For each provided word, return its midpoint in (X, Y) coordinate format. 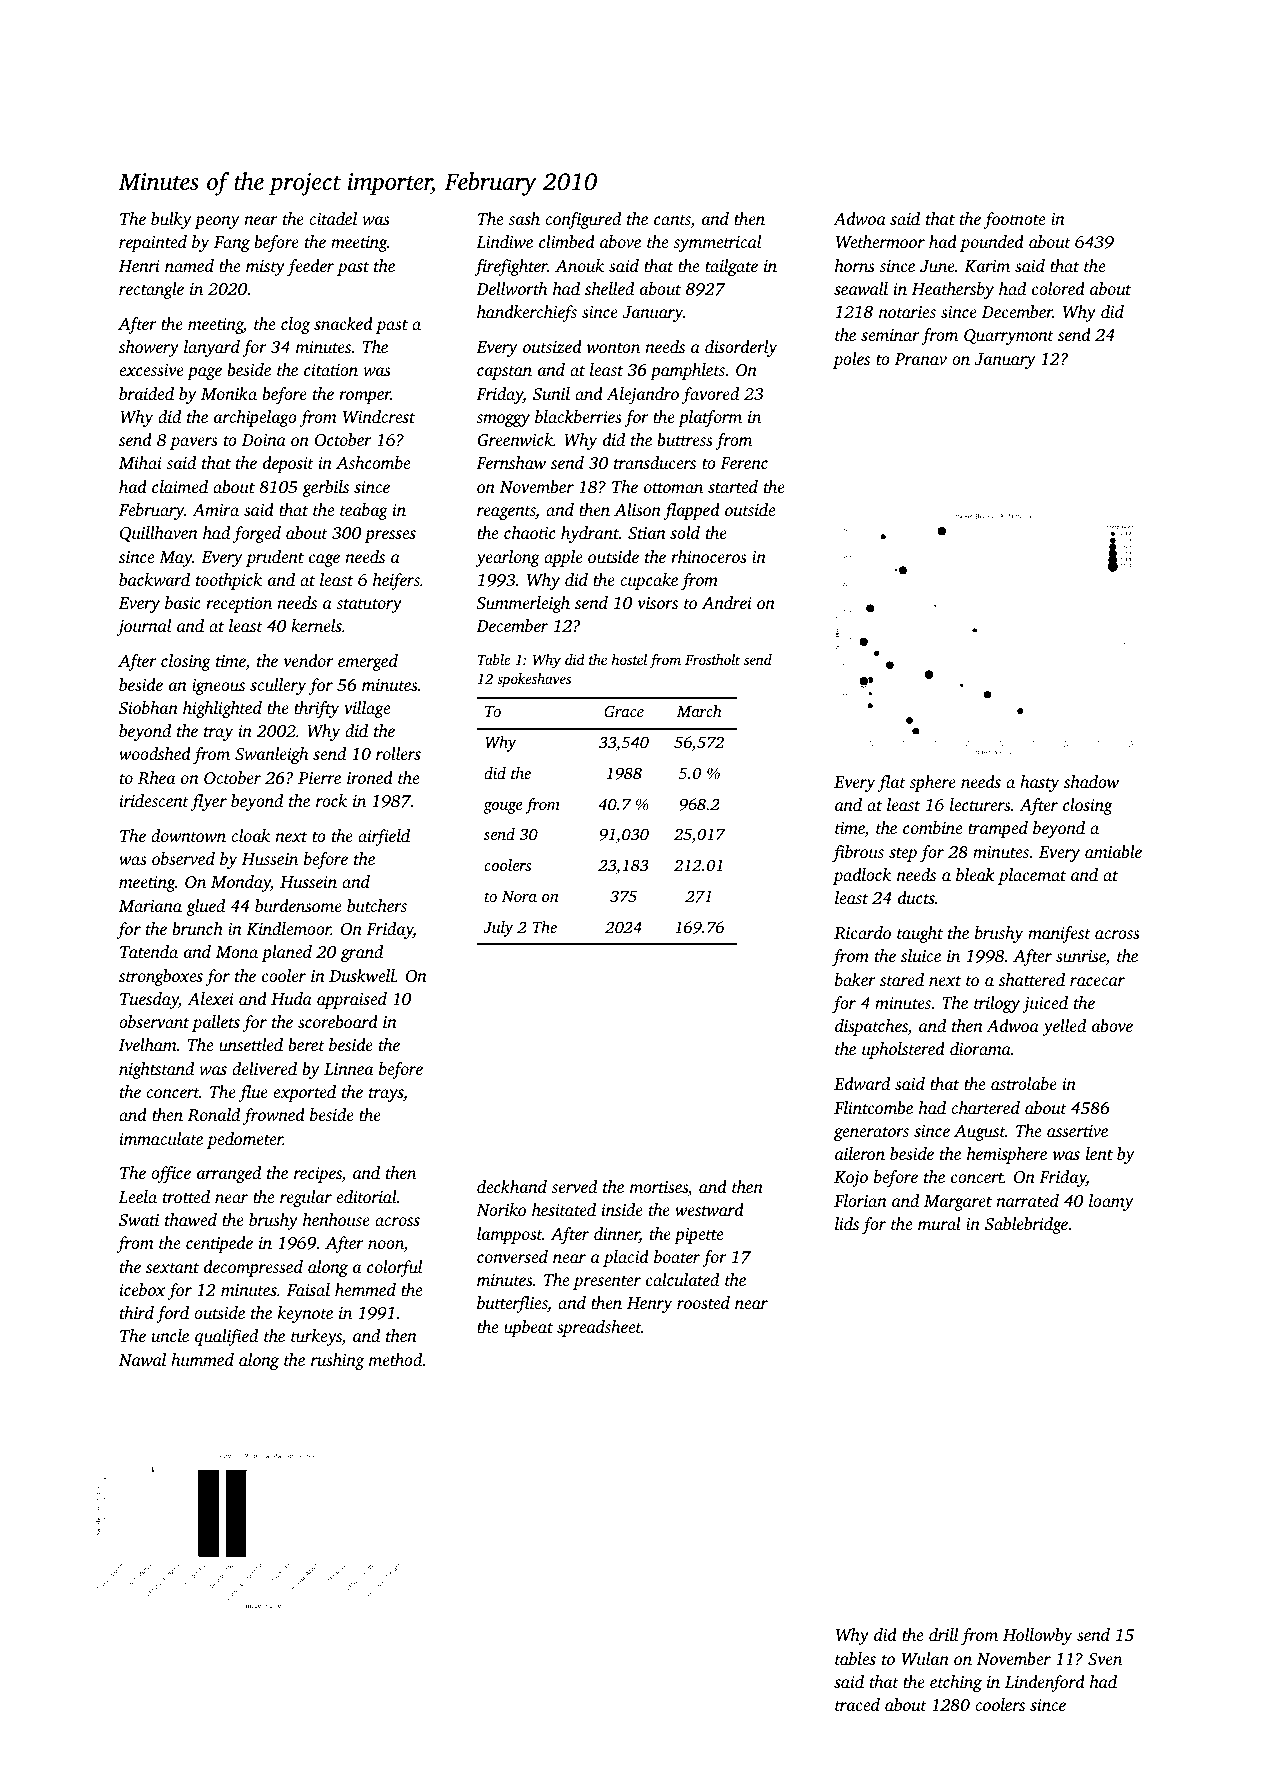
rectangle (151, 290)
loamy (1111, 1202)
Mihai (140, 462)
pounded (992, 243)
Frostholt (712, 659)
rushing (337, 1361)
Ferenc (744, 463)
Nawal (142, 1359)
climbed (567, 241)
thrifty (316, 709)
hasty (1039, 783)
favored (710, 395)
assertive (1077, 1131)
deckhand (512, 1186)
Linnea (348, 1069)
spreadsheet (599, 1328)
